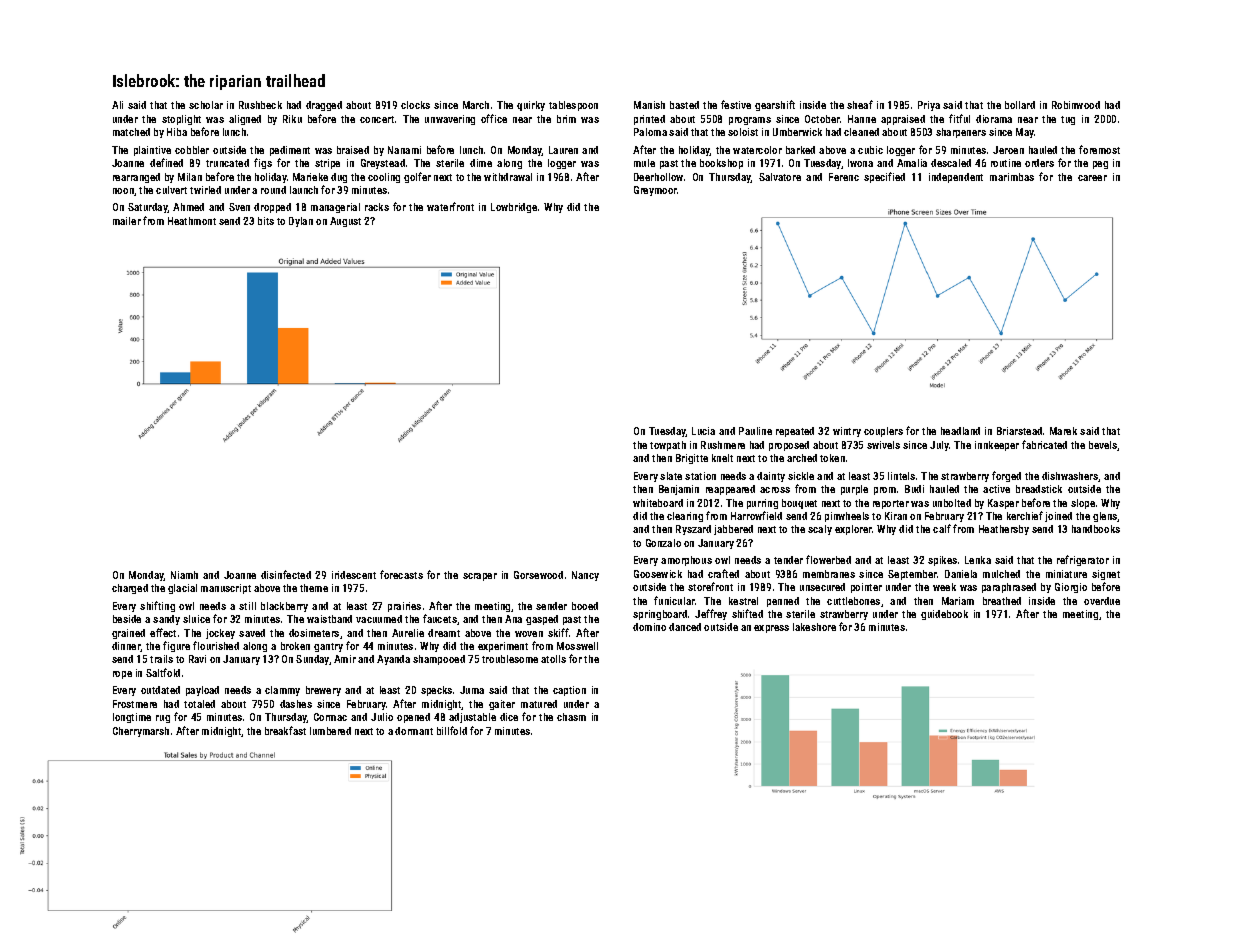 This image has height=952, width=1233. I want to click on stripe, so click(327, 164).
